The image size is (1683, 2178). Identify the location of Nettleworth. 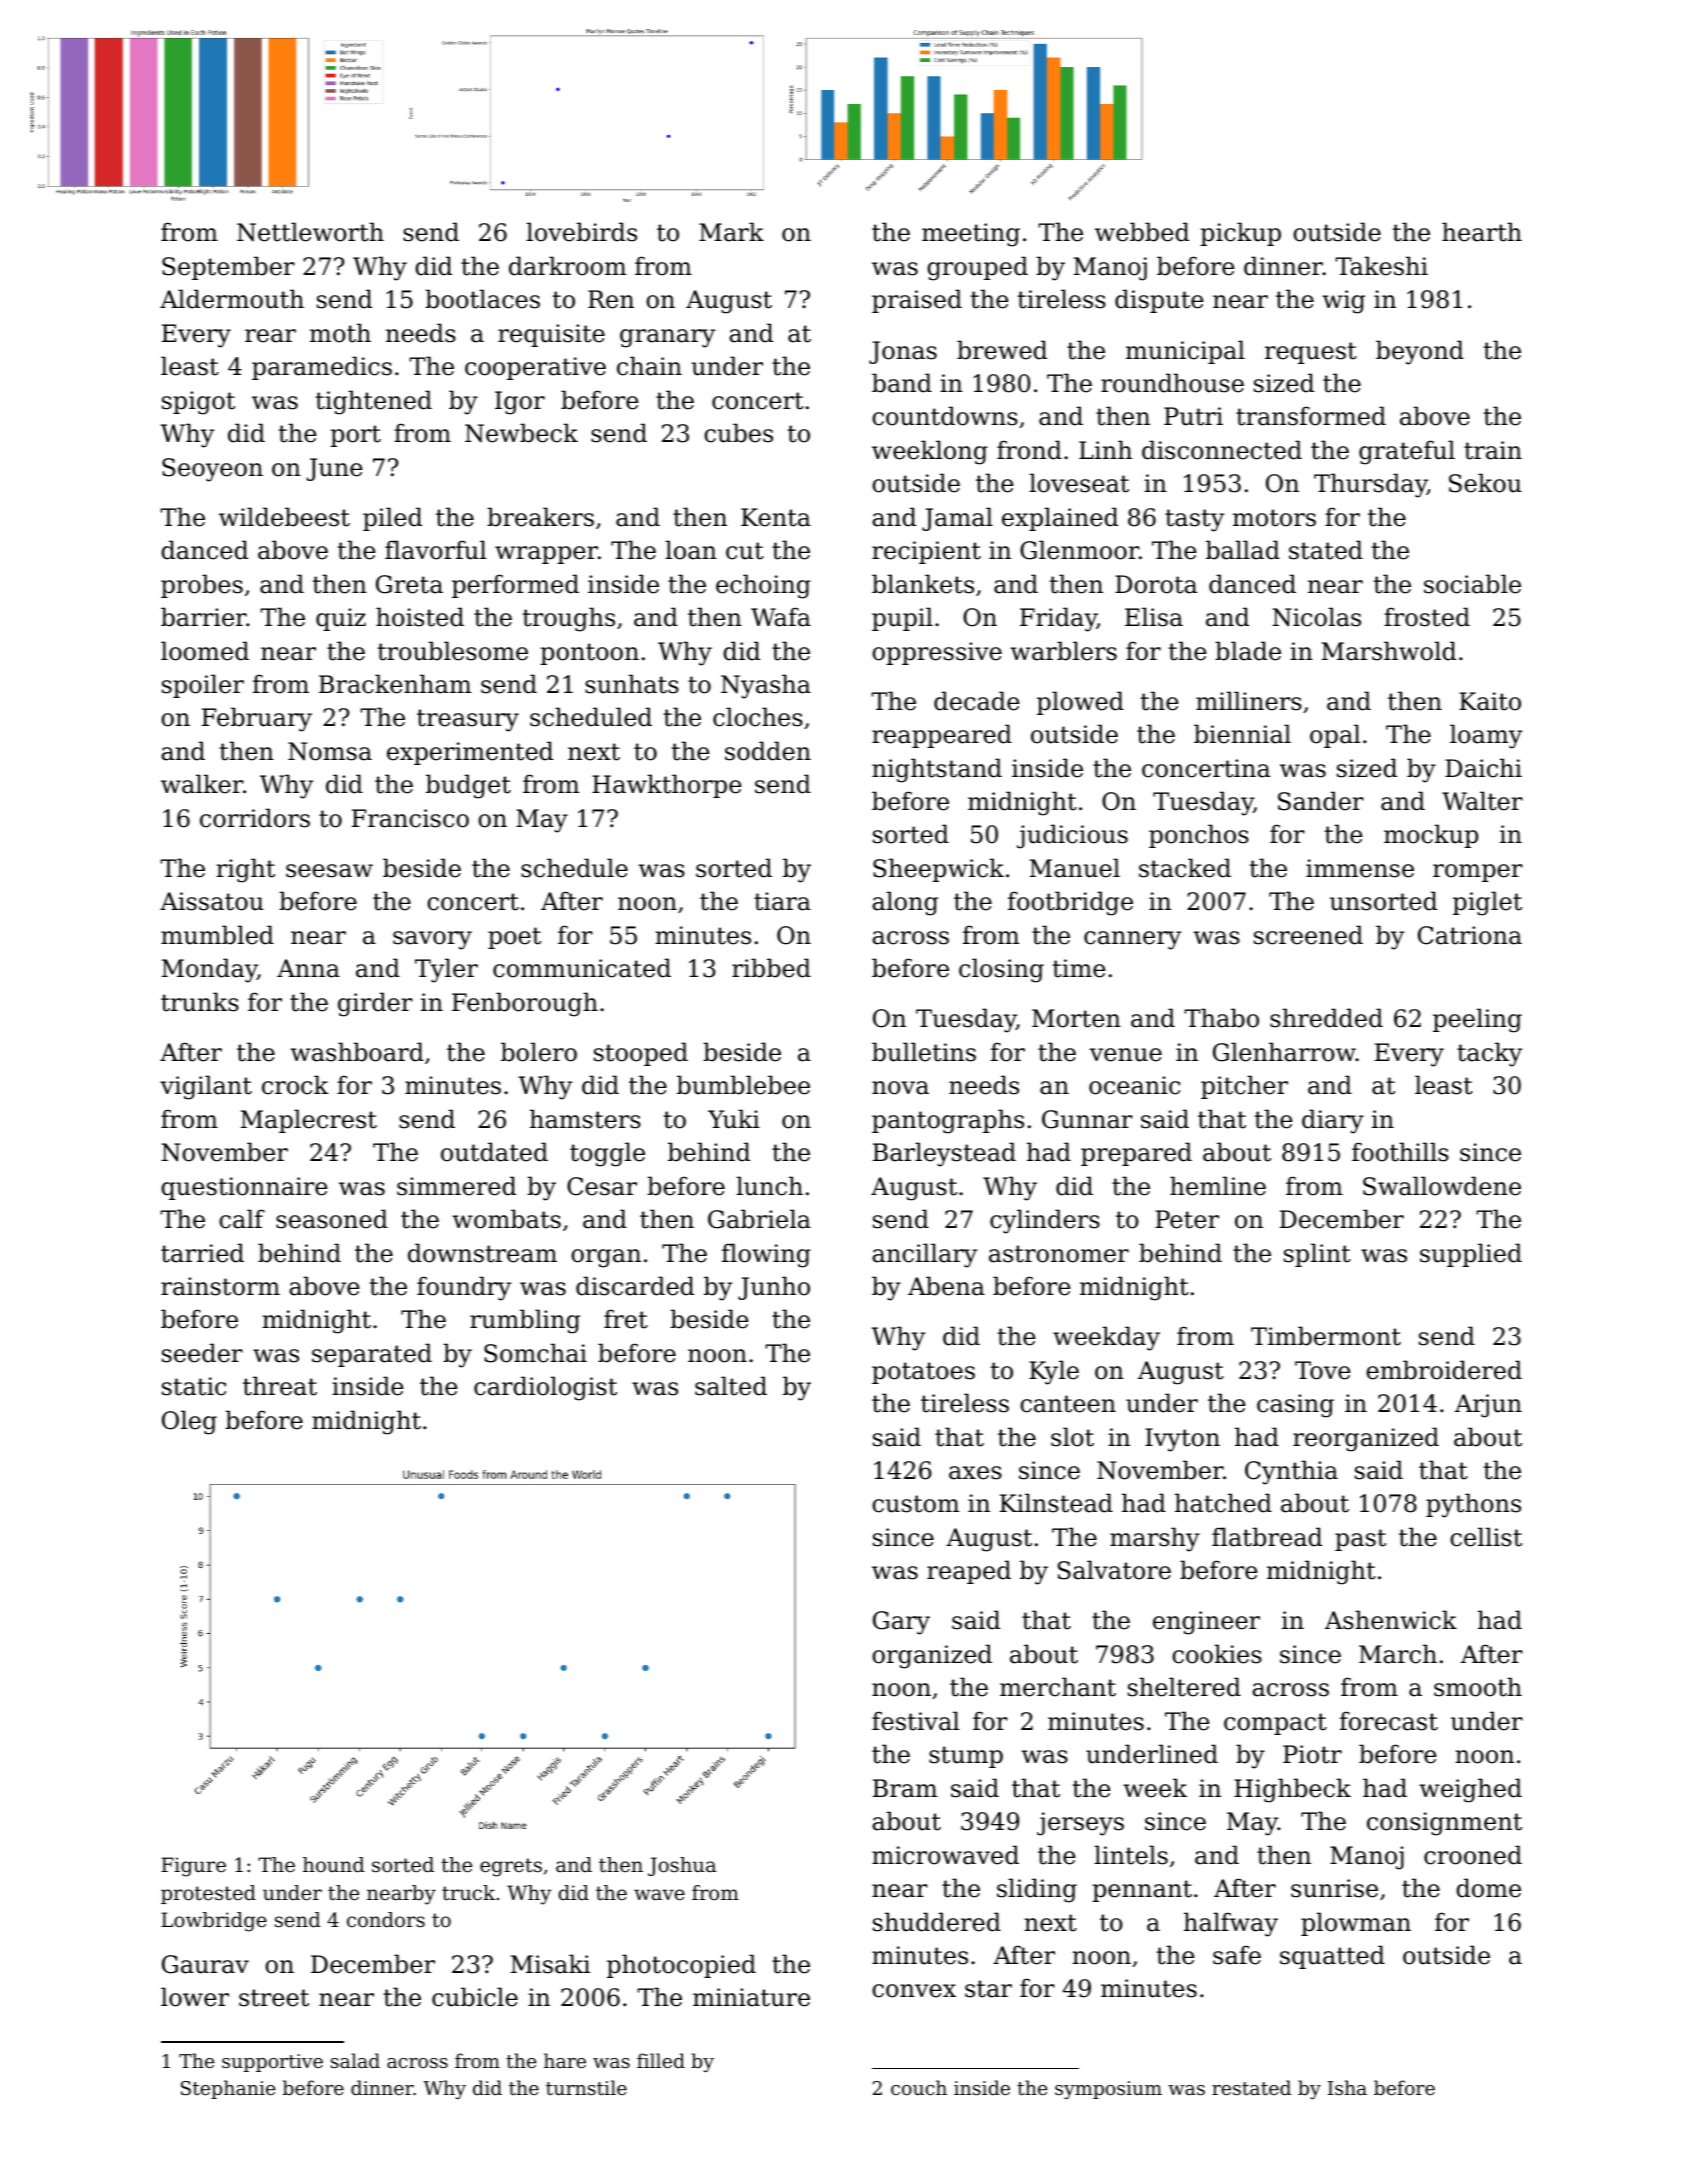
(310, 232).
